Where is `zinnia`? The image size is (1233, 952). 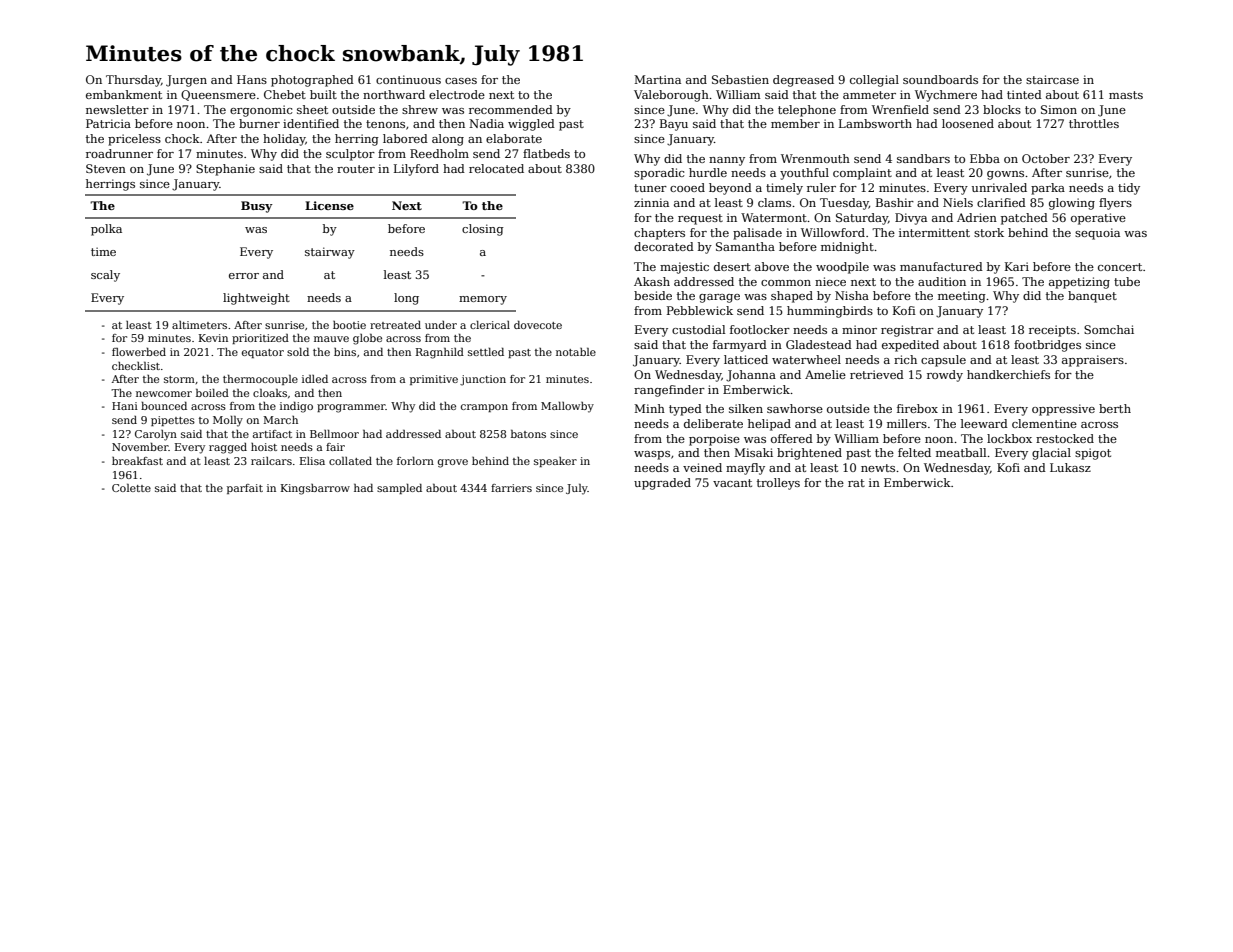 zinnia is located at coordinates (651, 202).
